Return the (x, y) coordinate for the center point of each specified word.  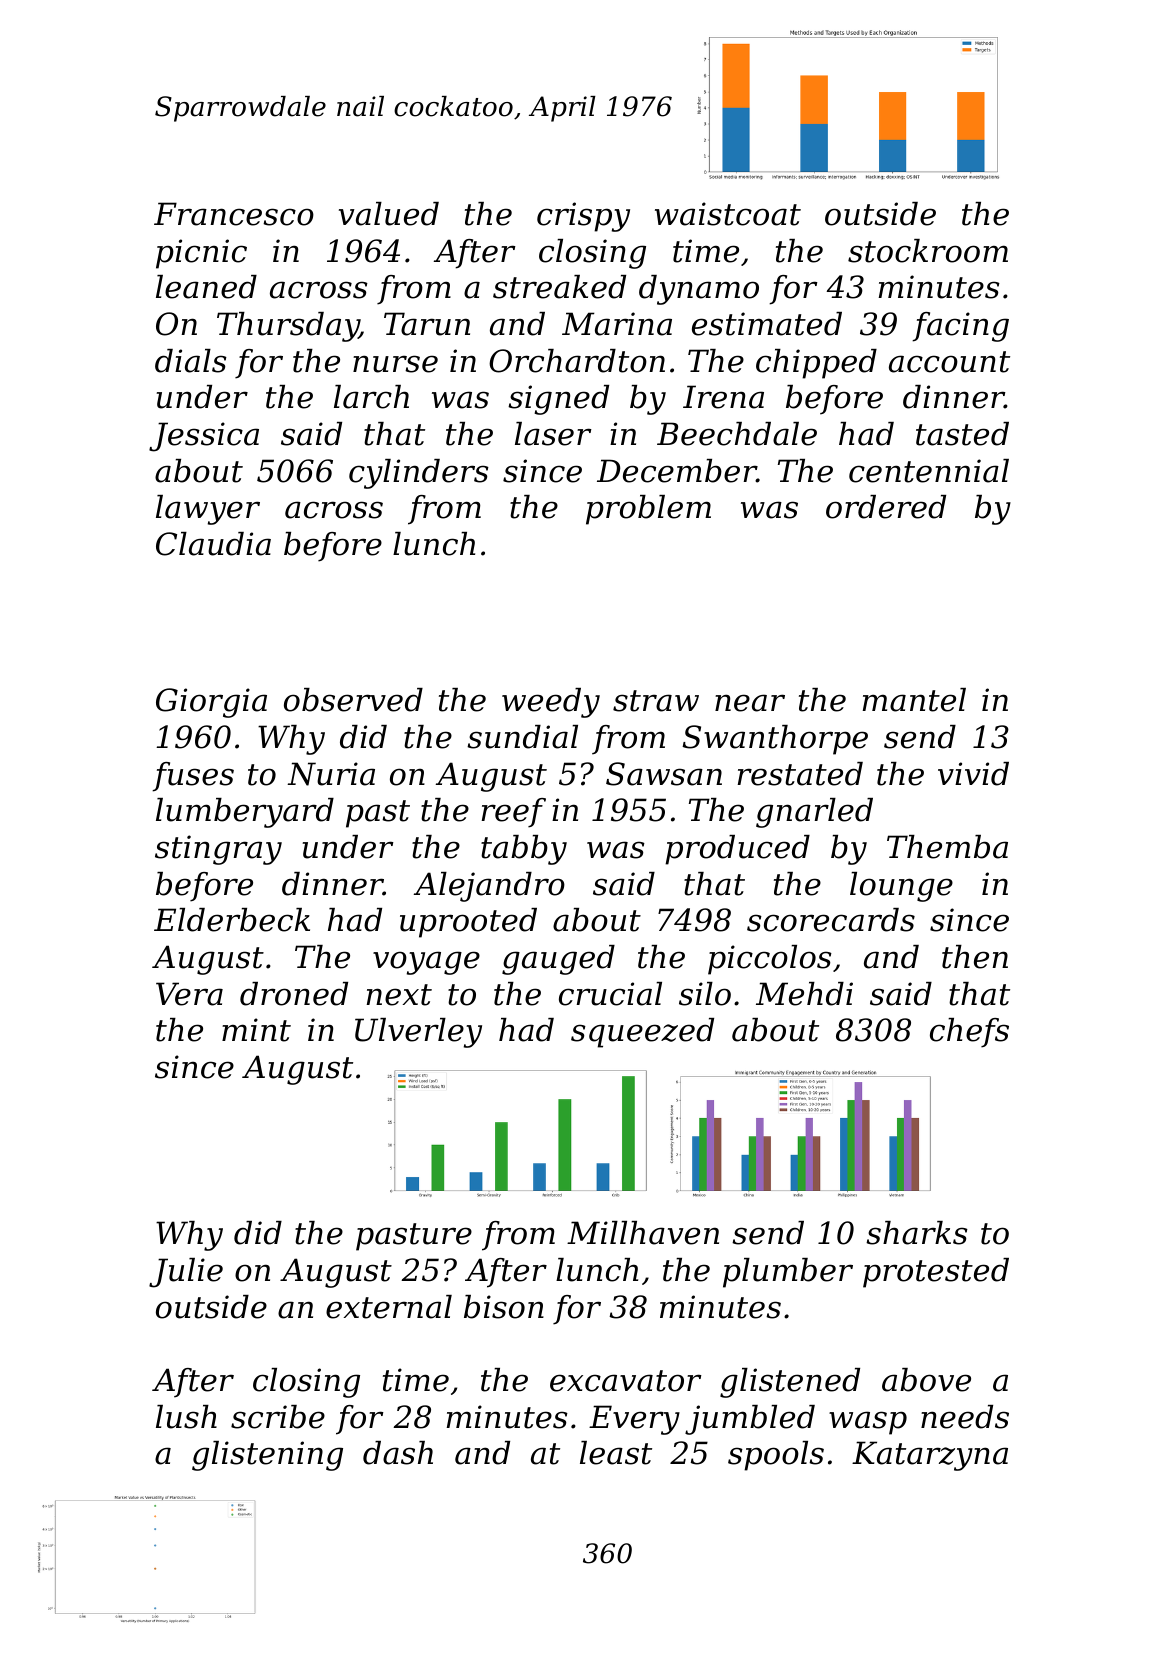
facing (960, 327)
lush (186, 1417)
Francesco (234, 214)
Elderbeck (232, 920)
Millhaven (643, 1233)
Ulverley (418, 1033)
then (975, 957)
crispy (583, 217)
